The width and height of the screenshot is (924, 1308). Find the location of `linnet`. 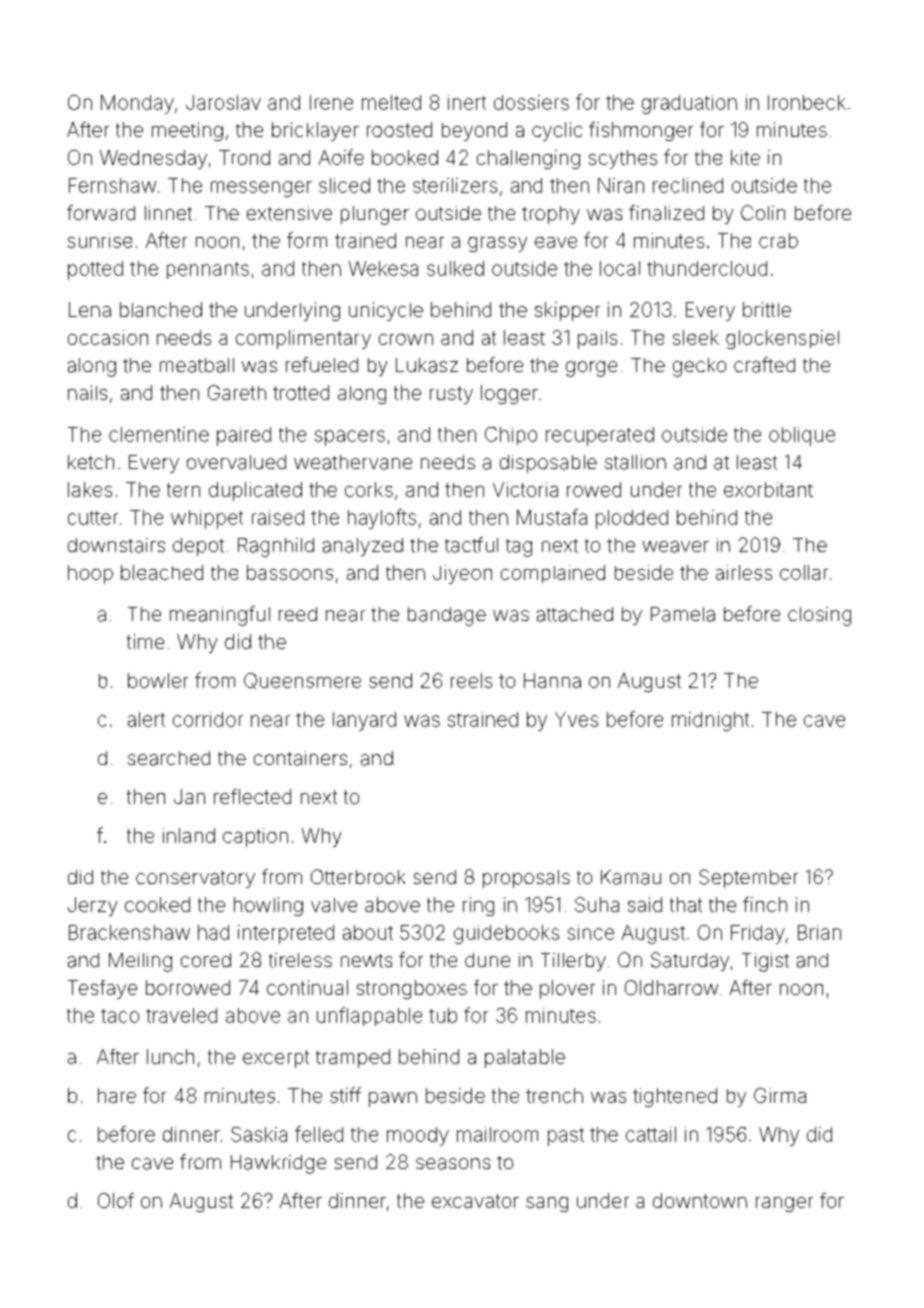

linnet is located at coordinates (168, 213).
